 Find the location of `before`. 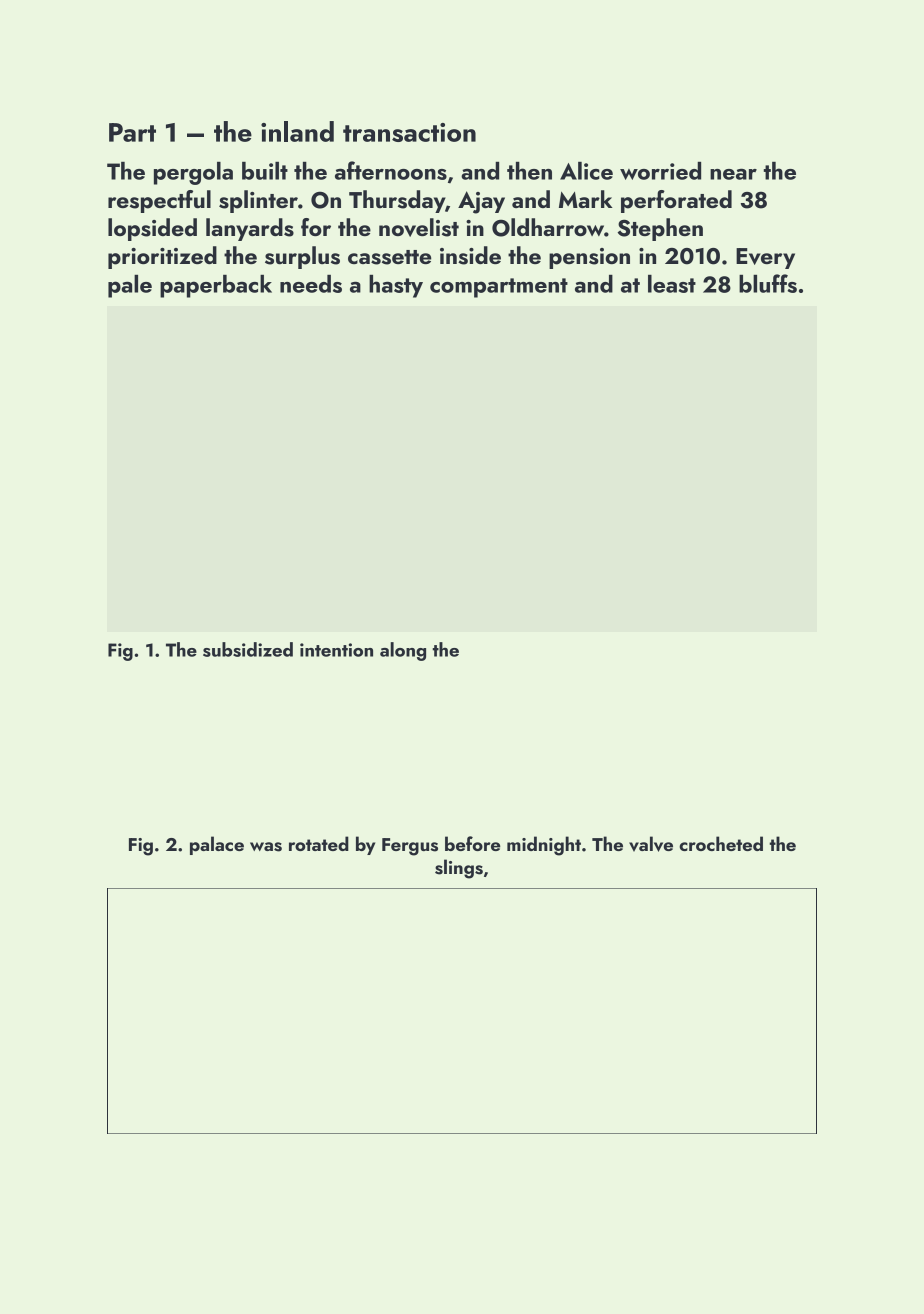

before is located at coordinates (472, 843).
